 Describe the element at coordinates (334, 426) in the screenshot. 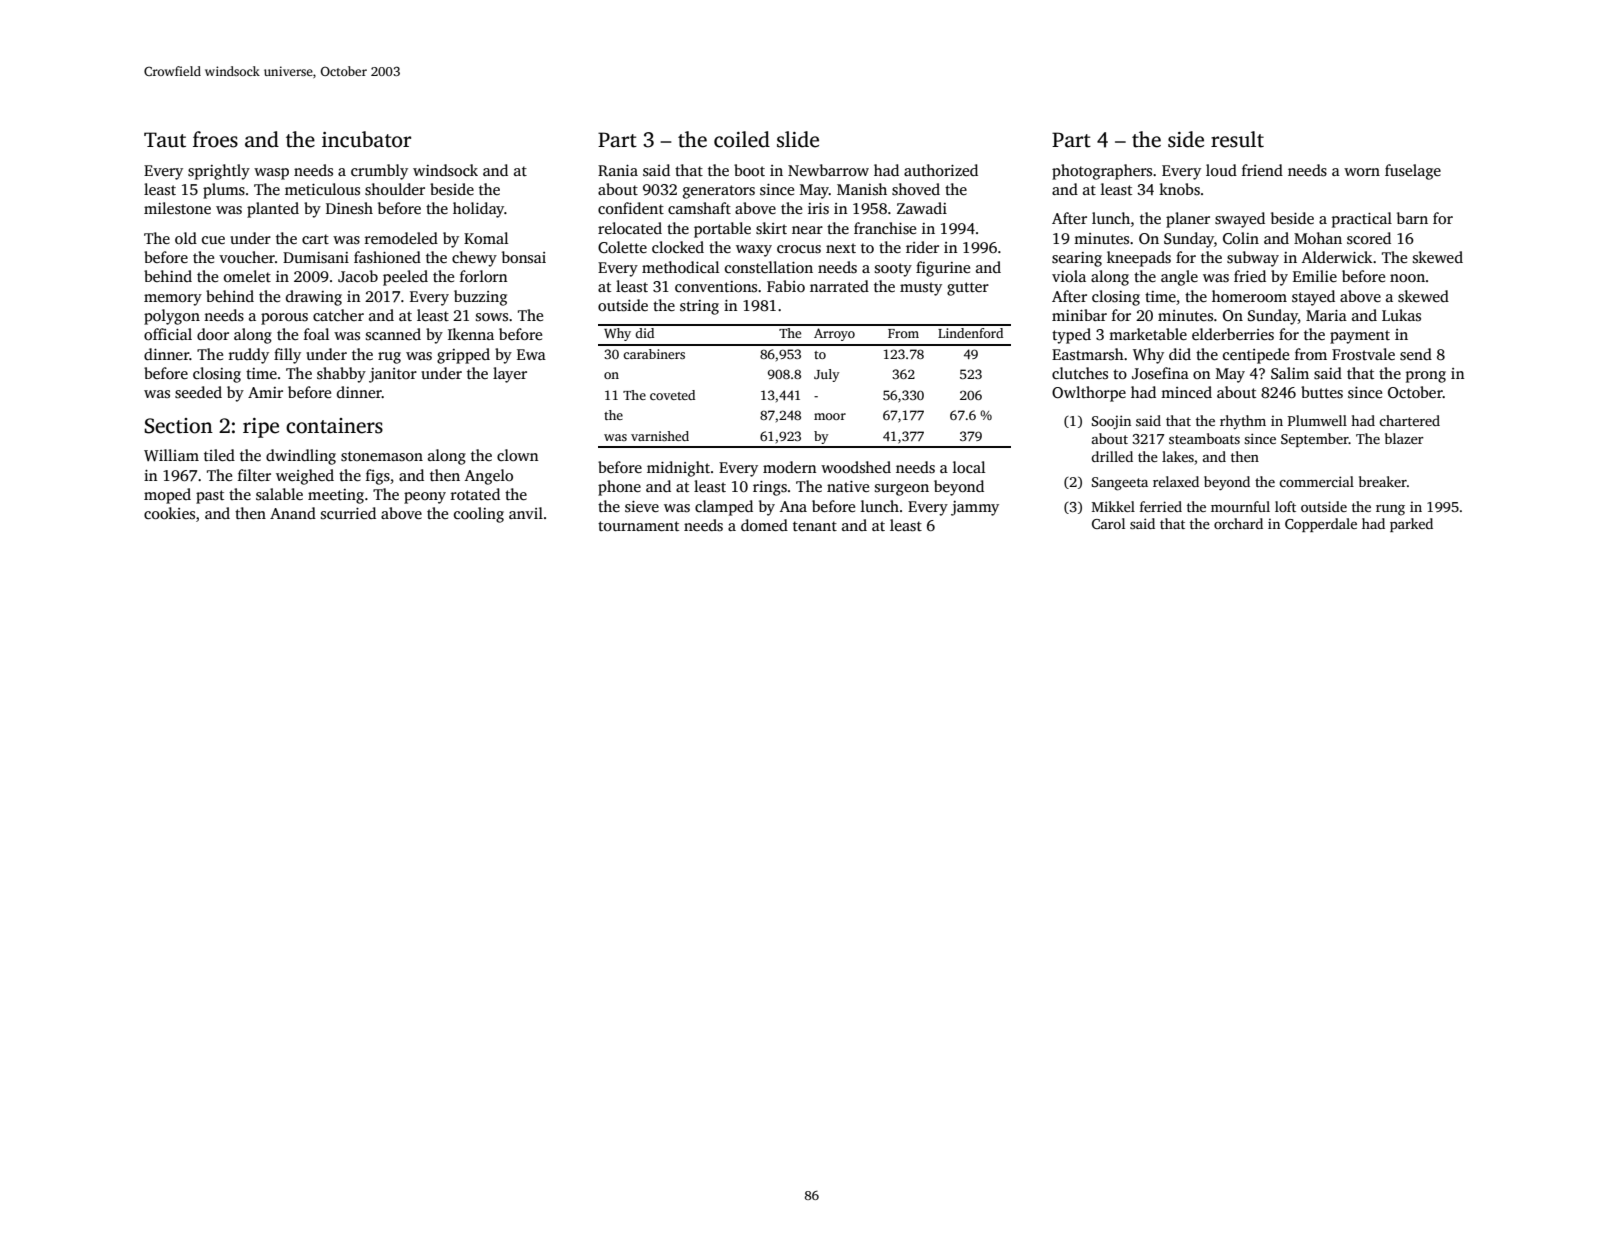

I see `containers` at that location.
